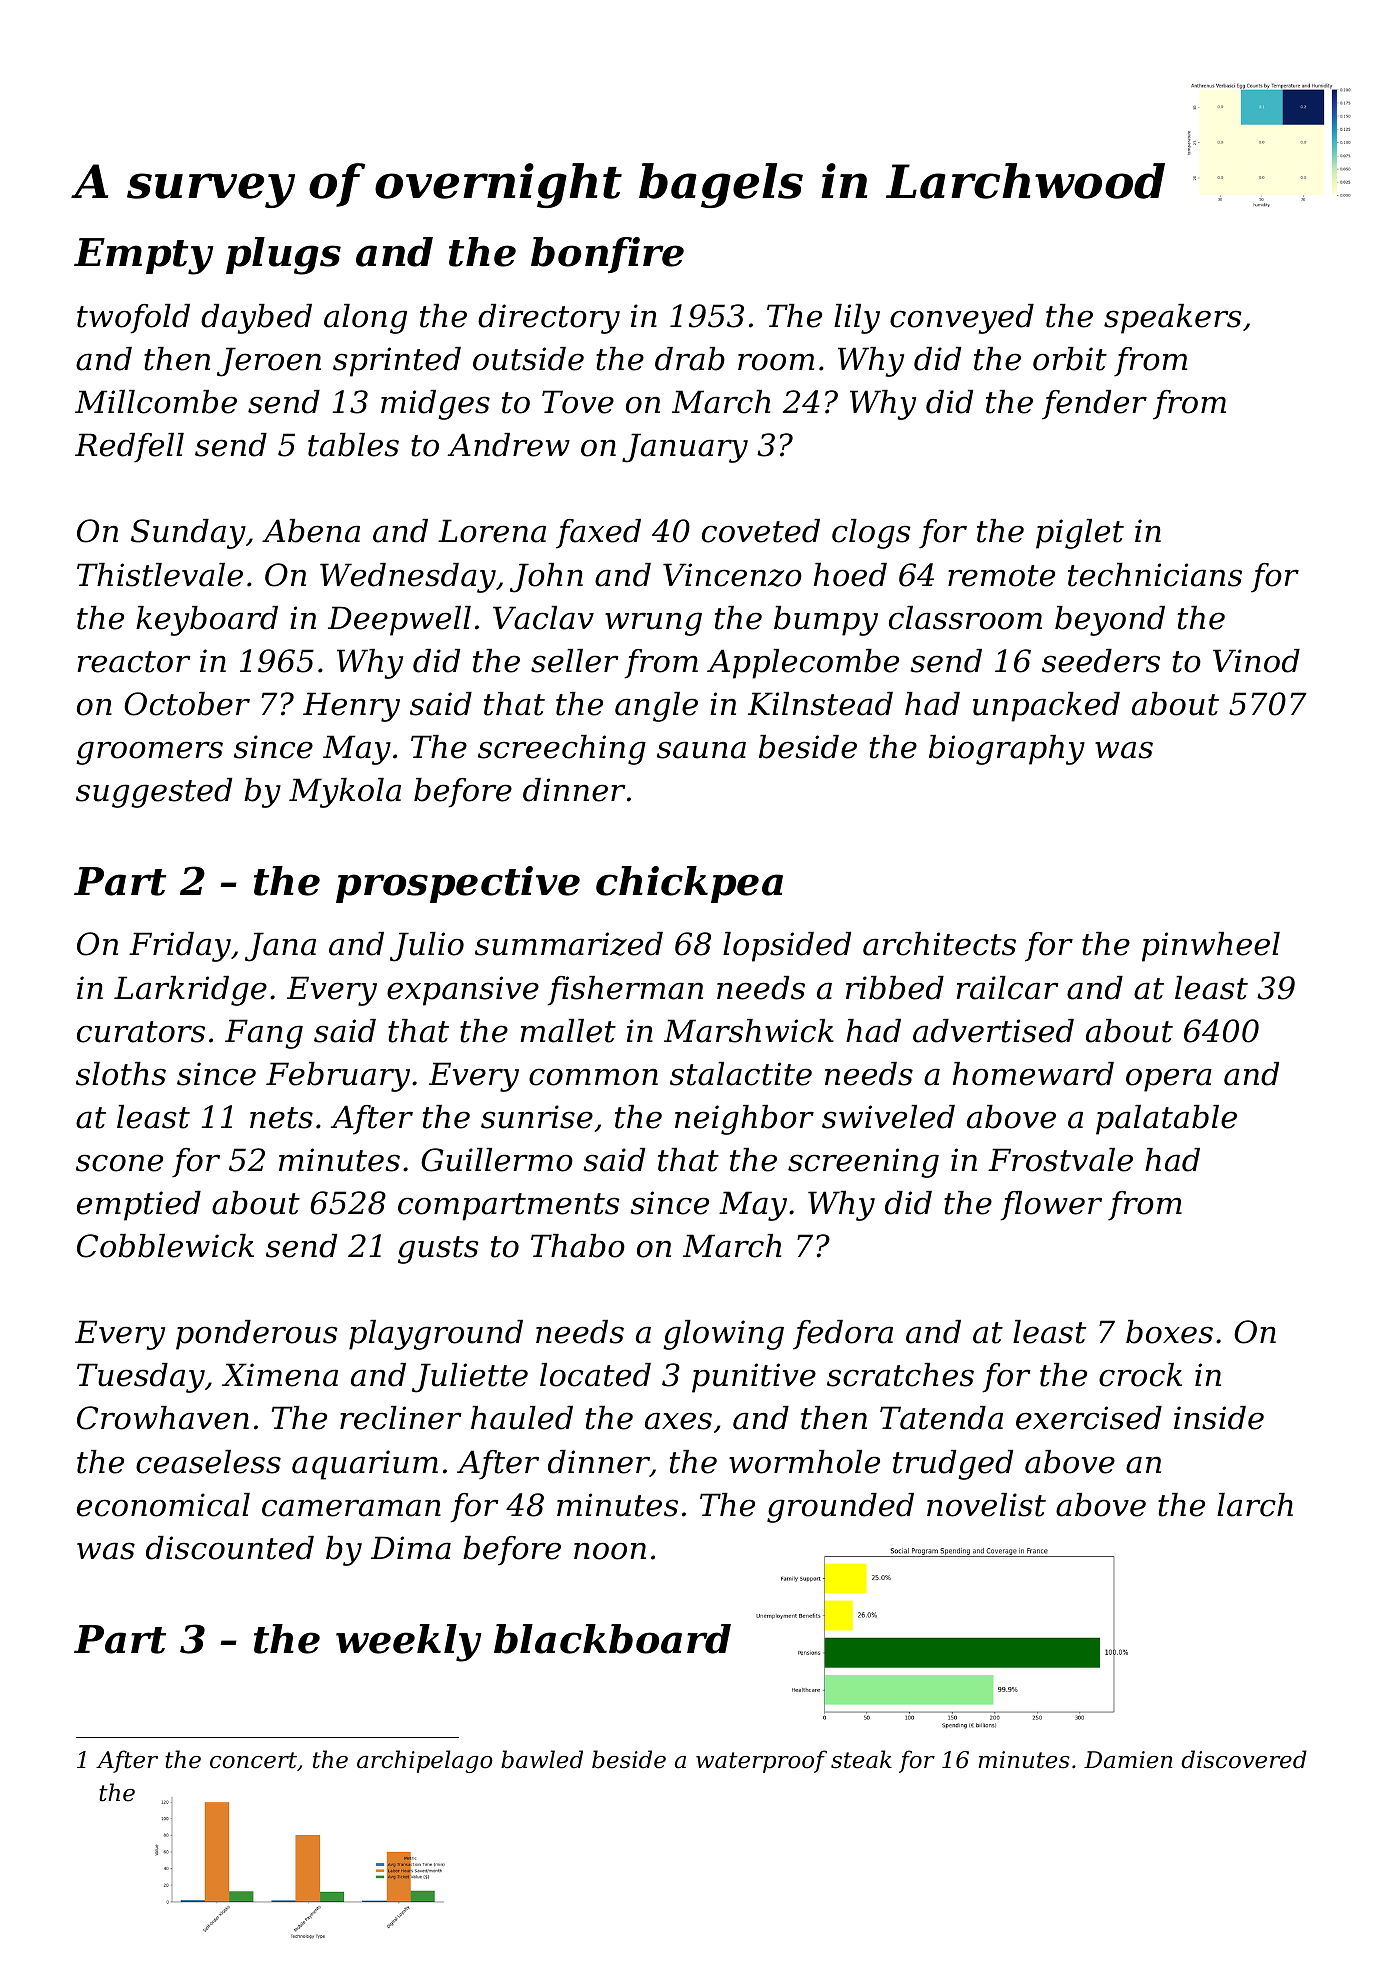  I want to click on nets, so click(281, 1118).
